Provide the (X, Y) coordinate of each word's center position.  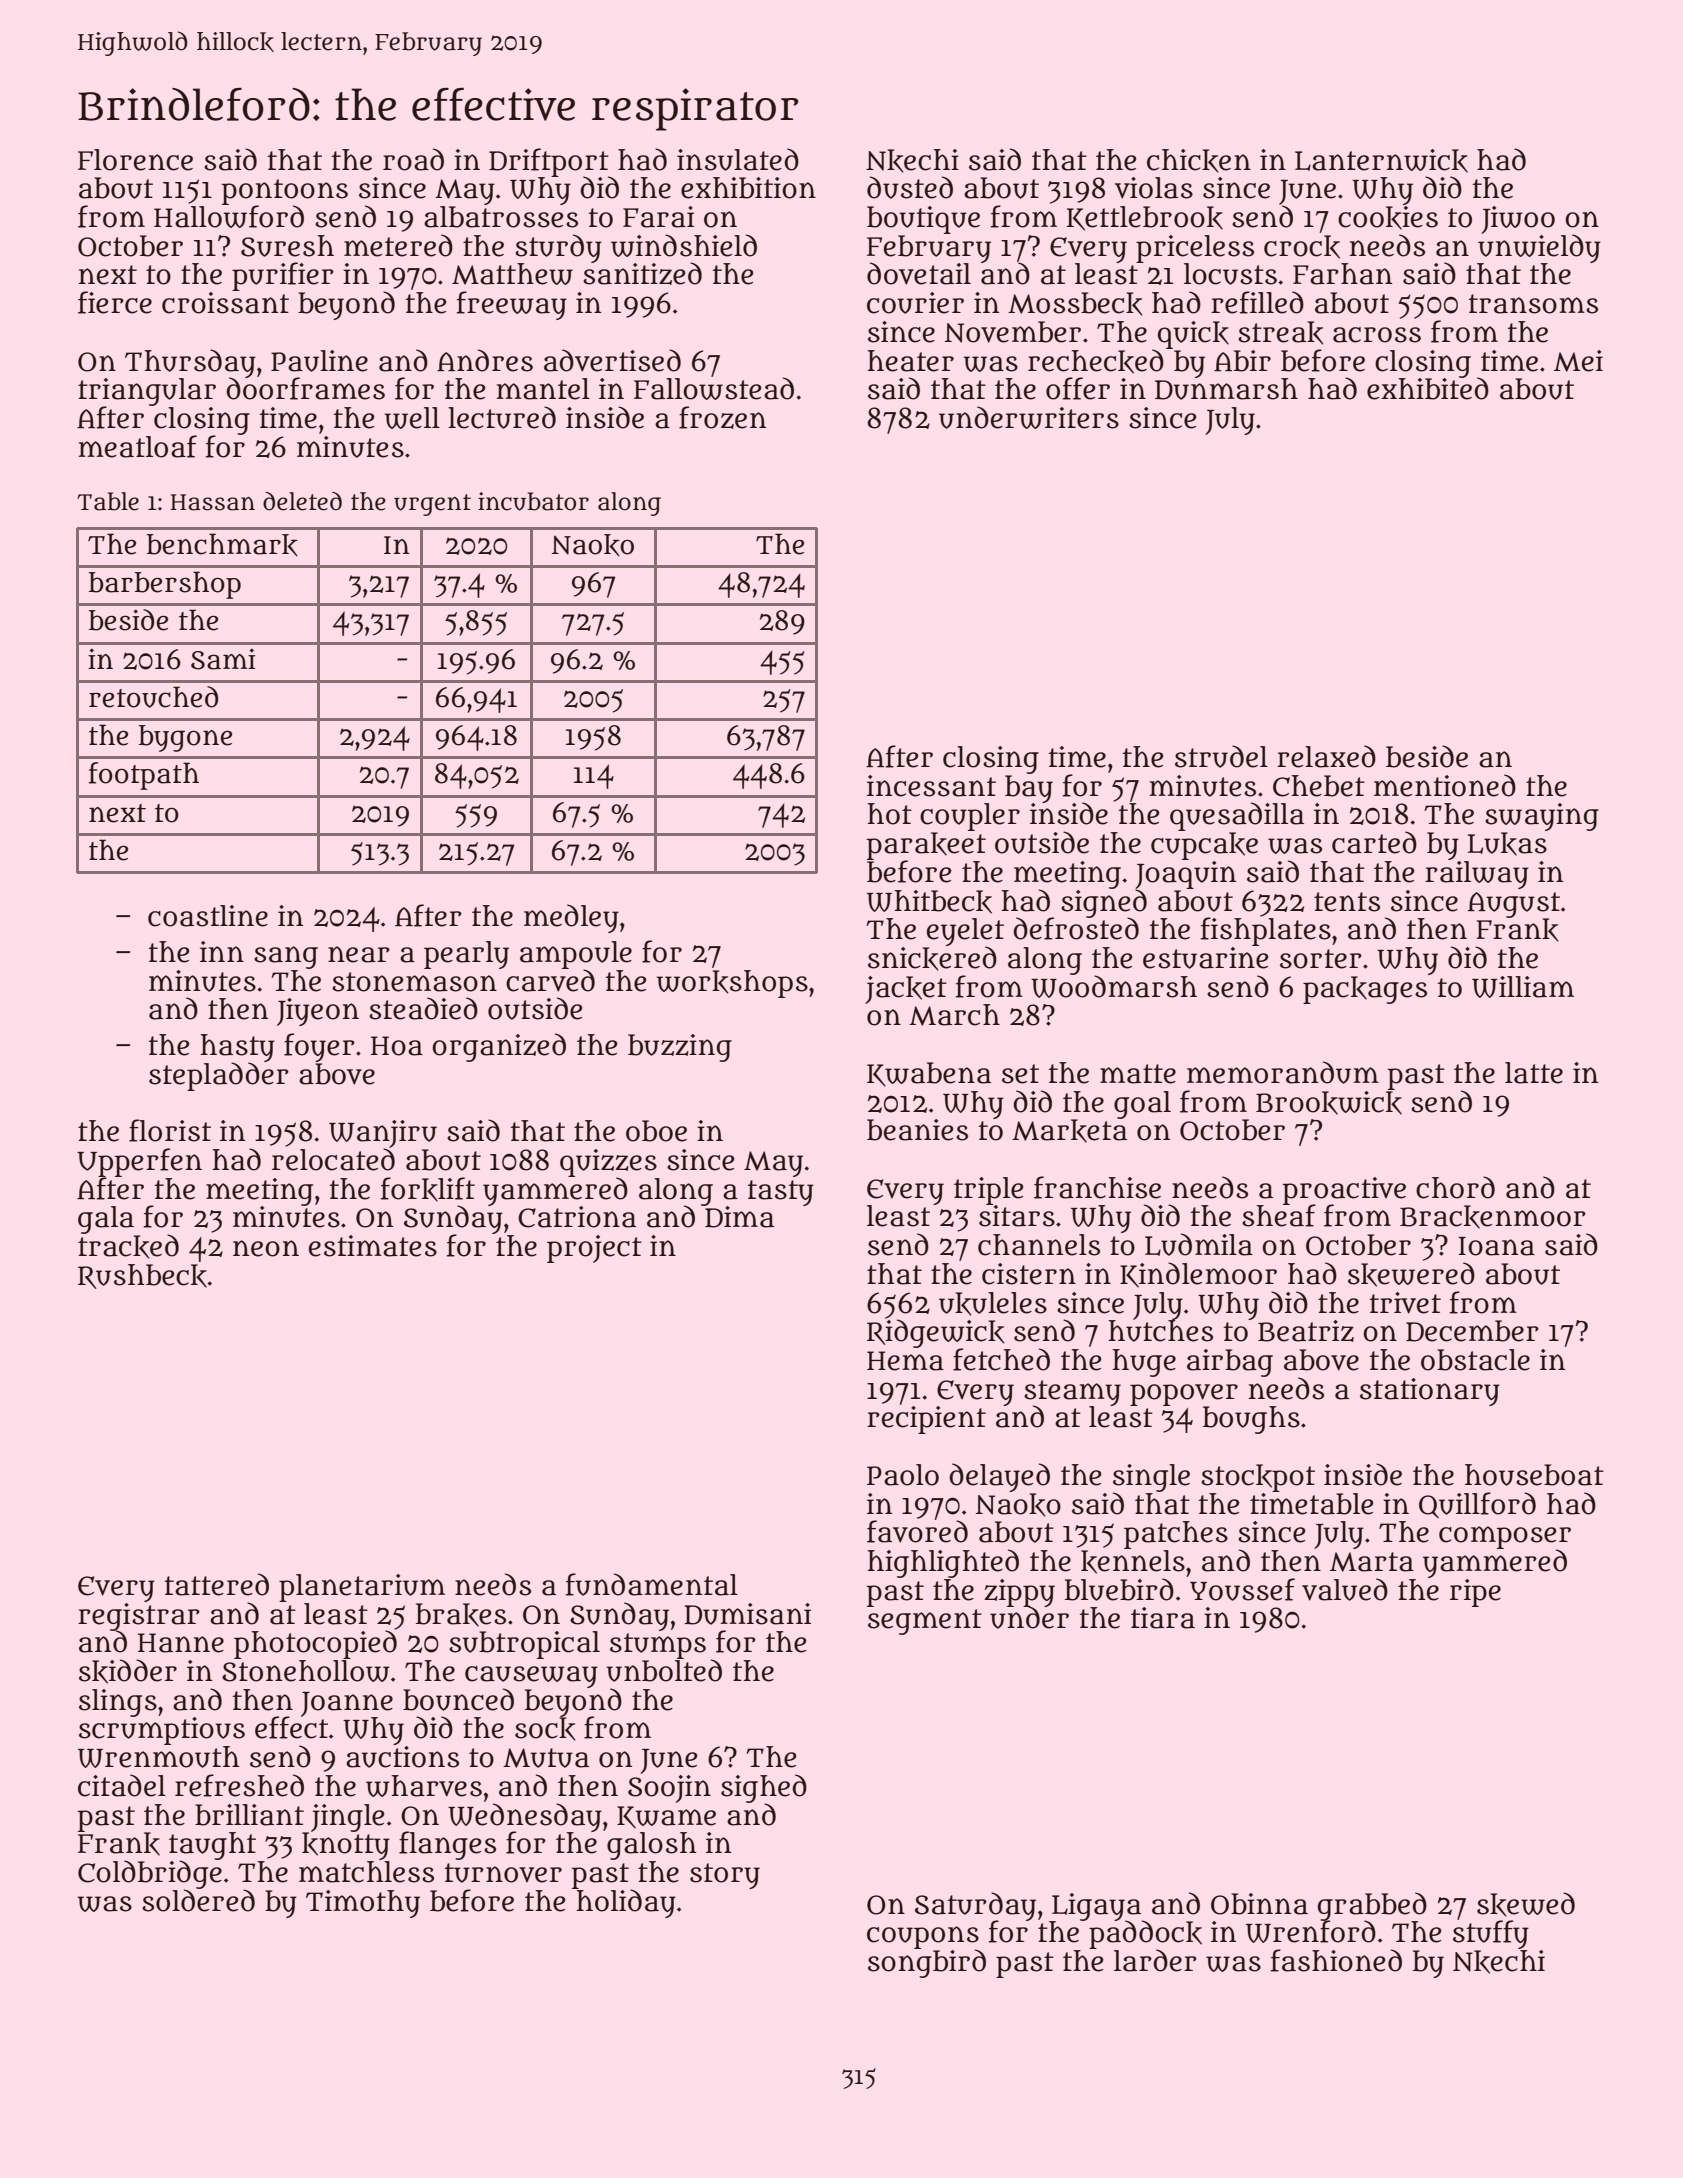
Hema (905, 1361)
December (1472, 1331)
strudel (1221, 756)
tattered (217, 1584)
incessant (931, 786)
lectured (502, 417)
